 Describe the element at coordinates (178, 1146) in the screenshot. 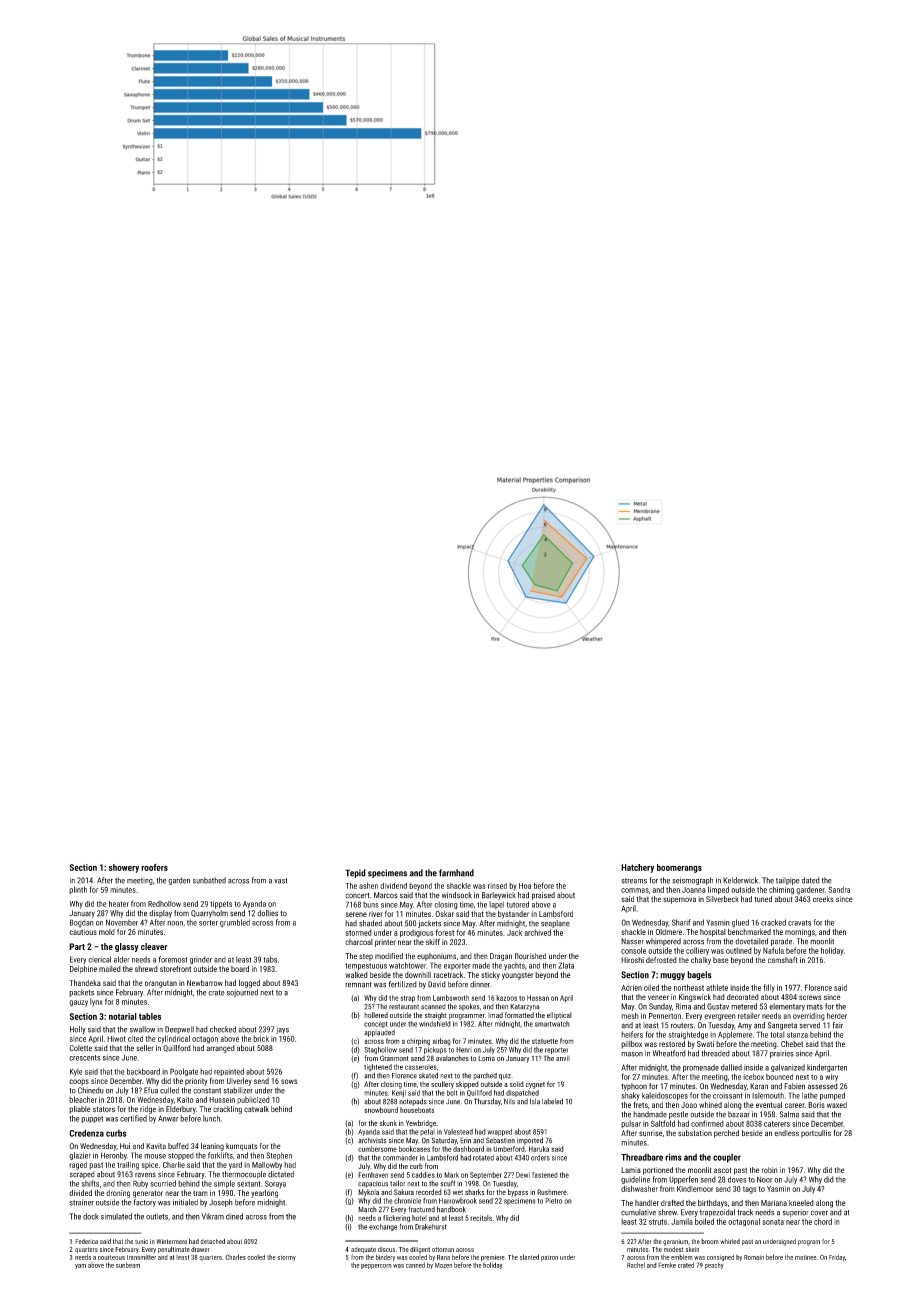

I see `buffed` at that location.
